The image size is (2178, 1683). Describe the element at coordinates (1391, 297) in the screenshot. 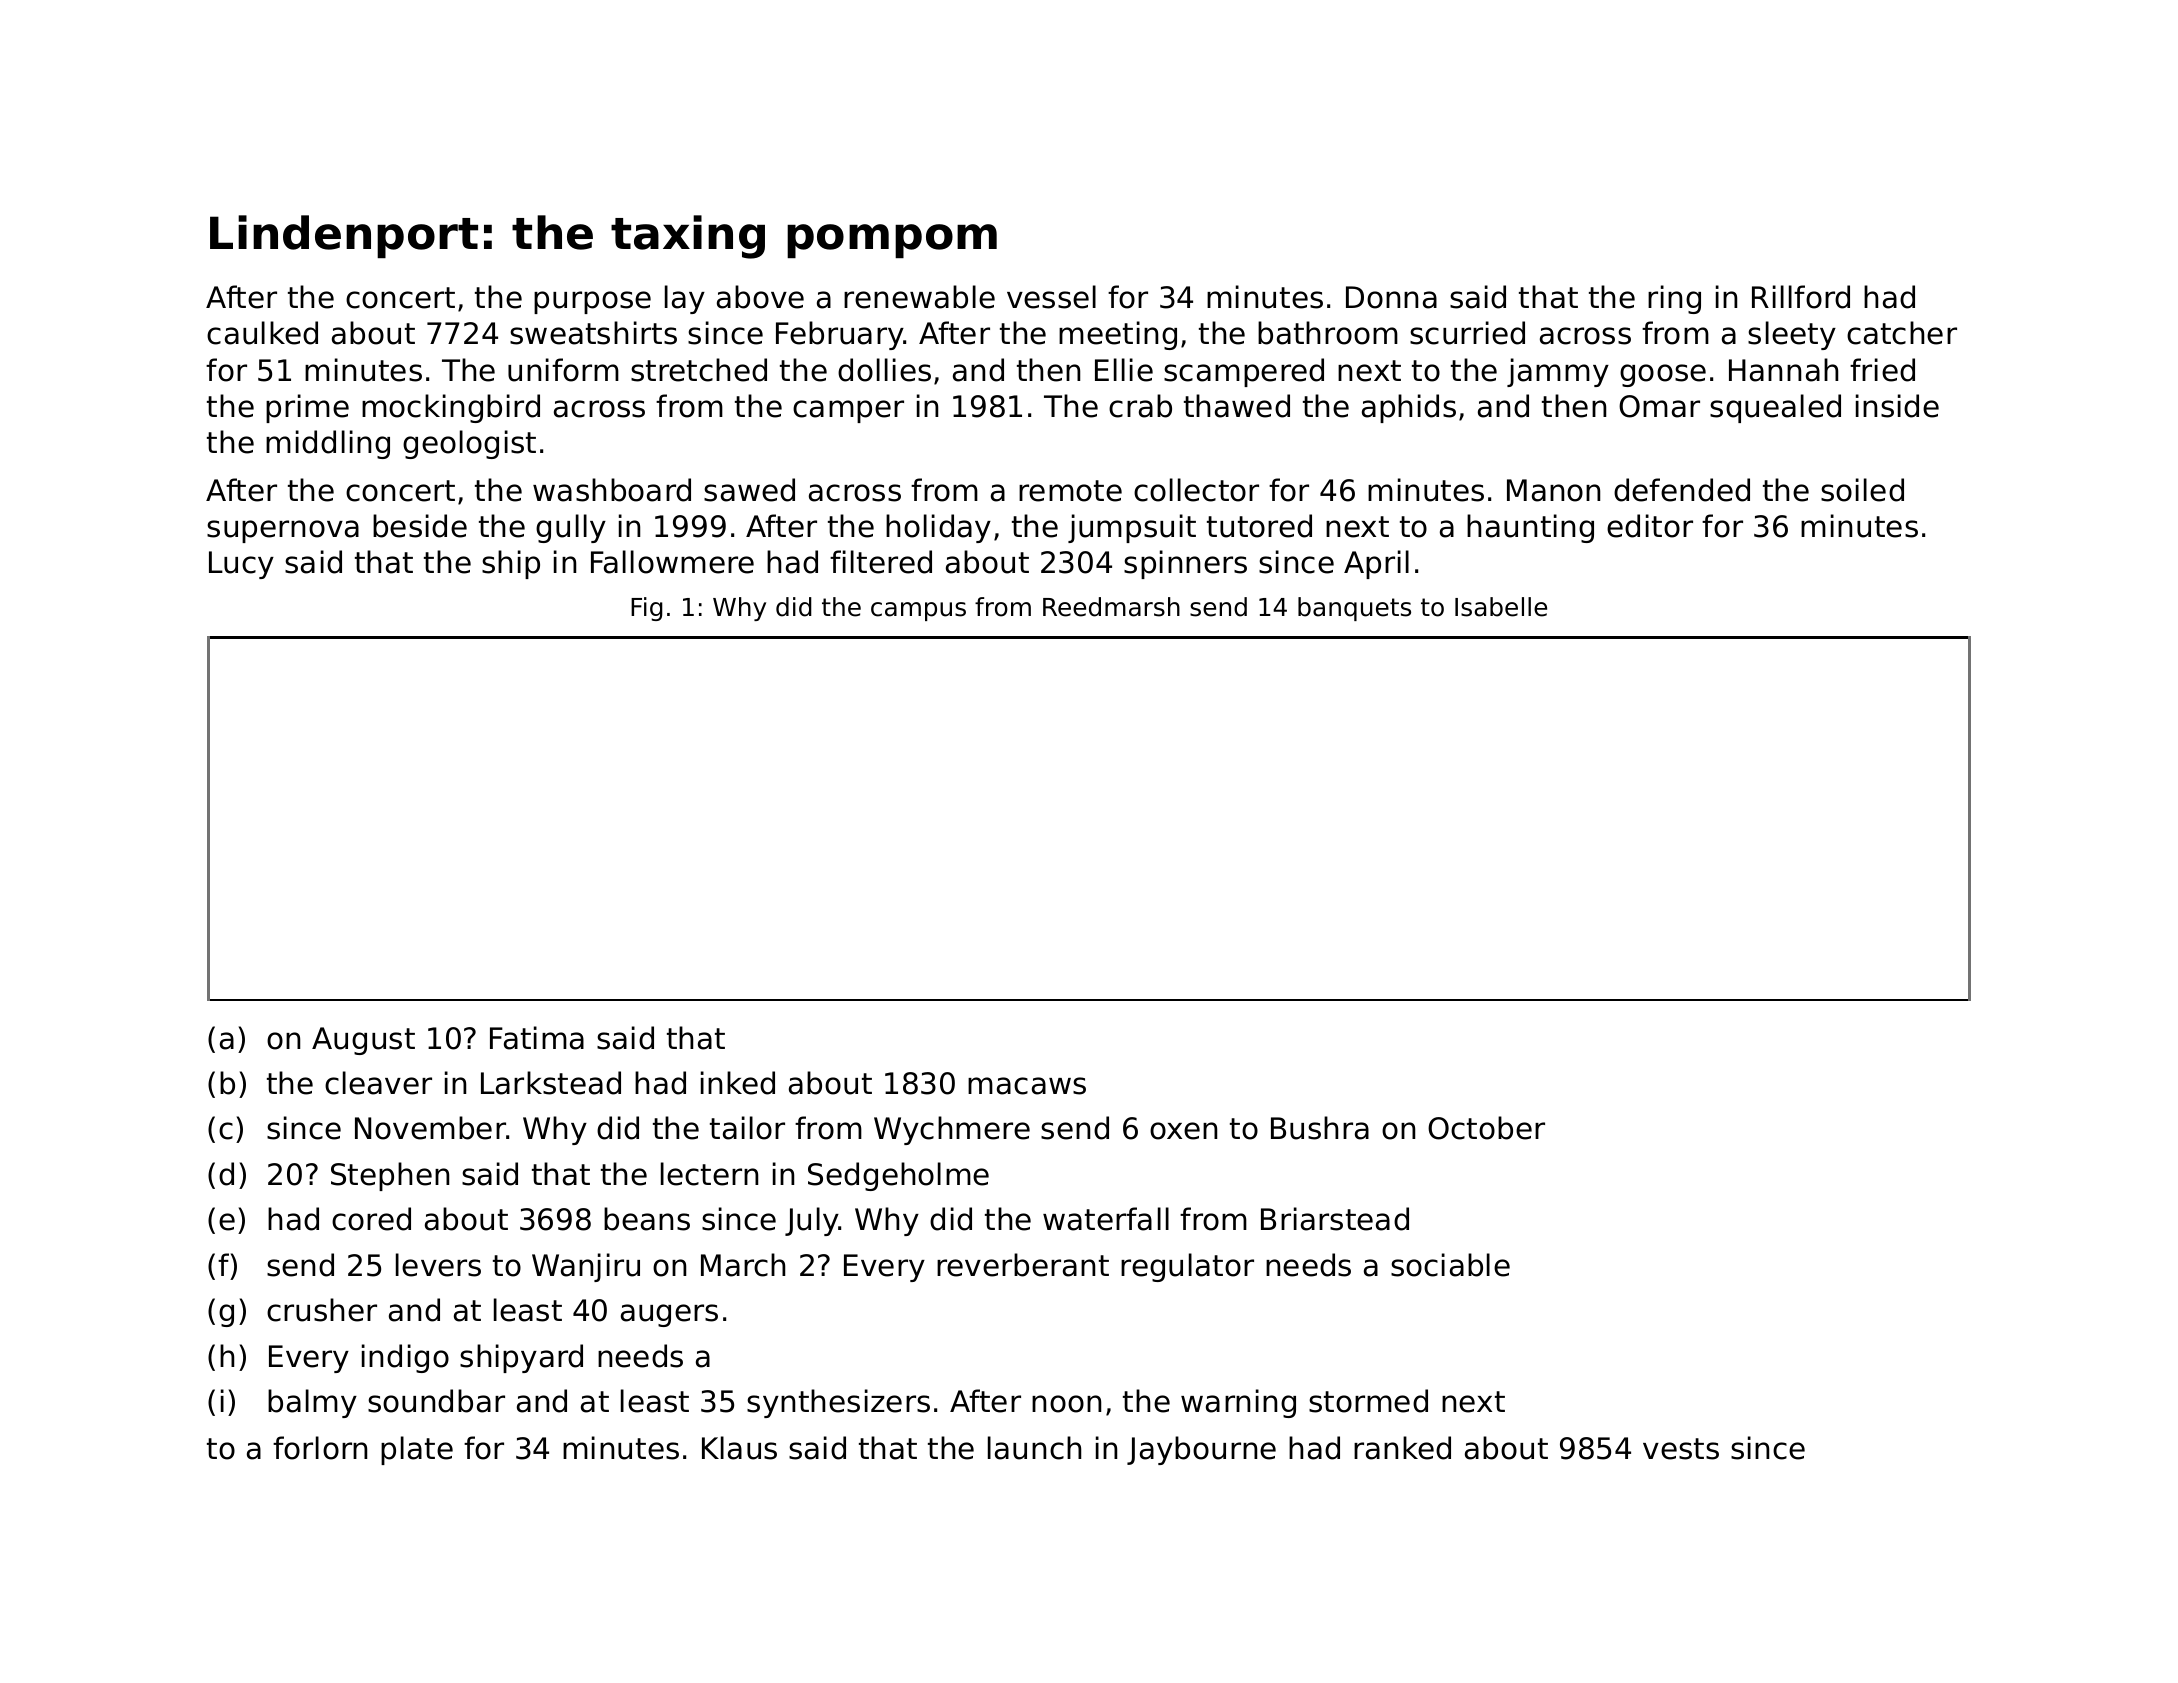

I see `Donna` at that location.
